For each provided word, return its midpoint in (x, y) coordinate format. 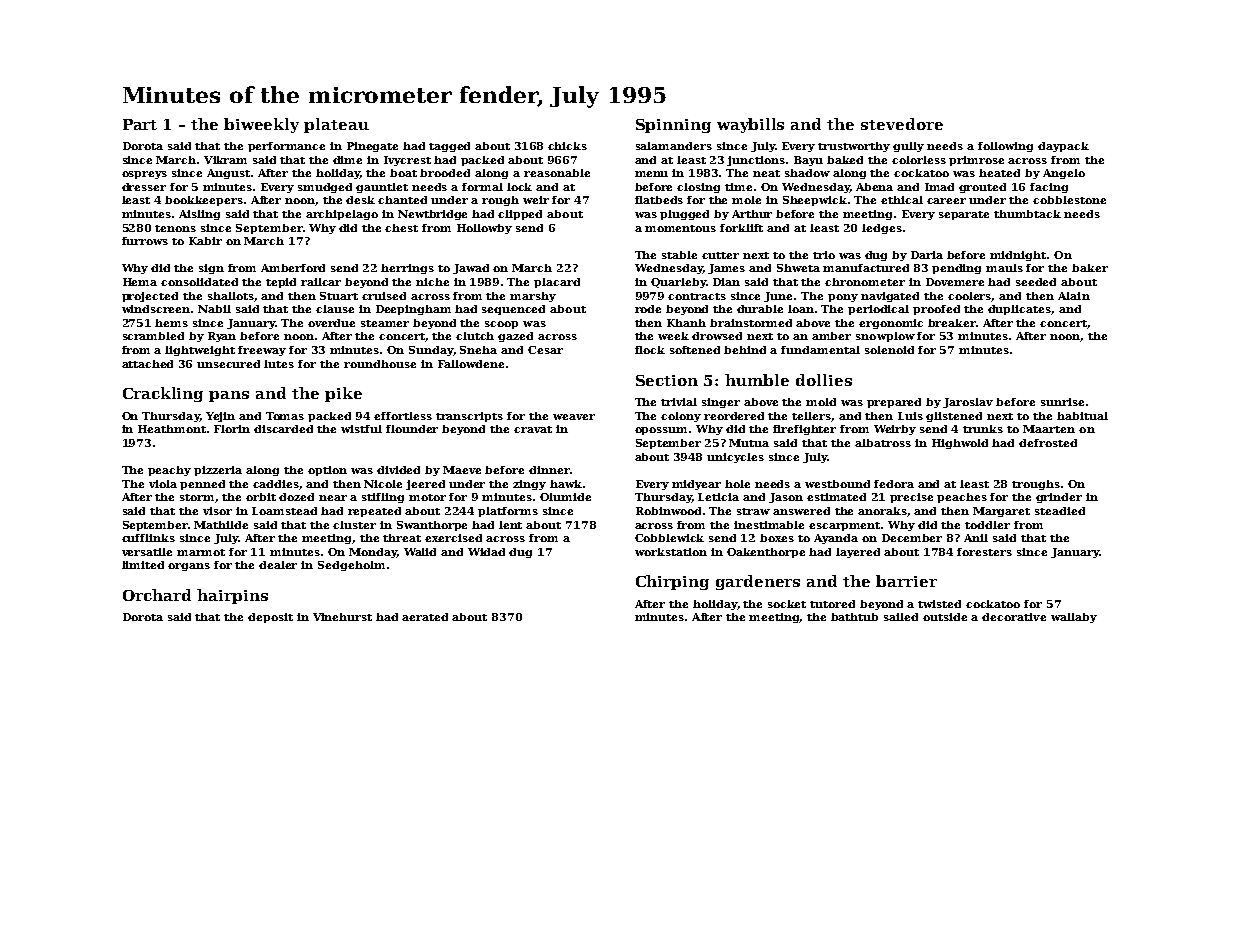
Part (140, 124)
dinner (549, 470)
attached (147, 364)
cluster (354, 525)
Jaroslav (968, 403)
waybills (750, 125)
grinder (1059, 498)
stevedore (902, 124)
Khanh (686, 323)
